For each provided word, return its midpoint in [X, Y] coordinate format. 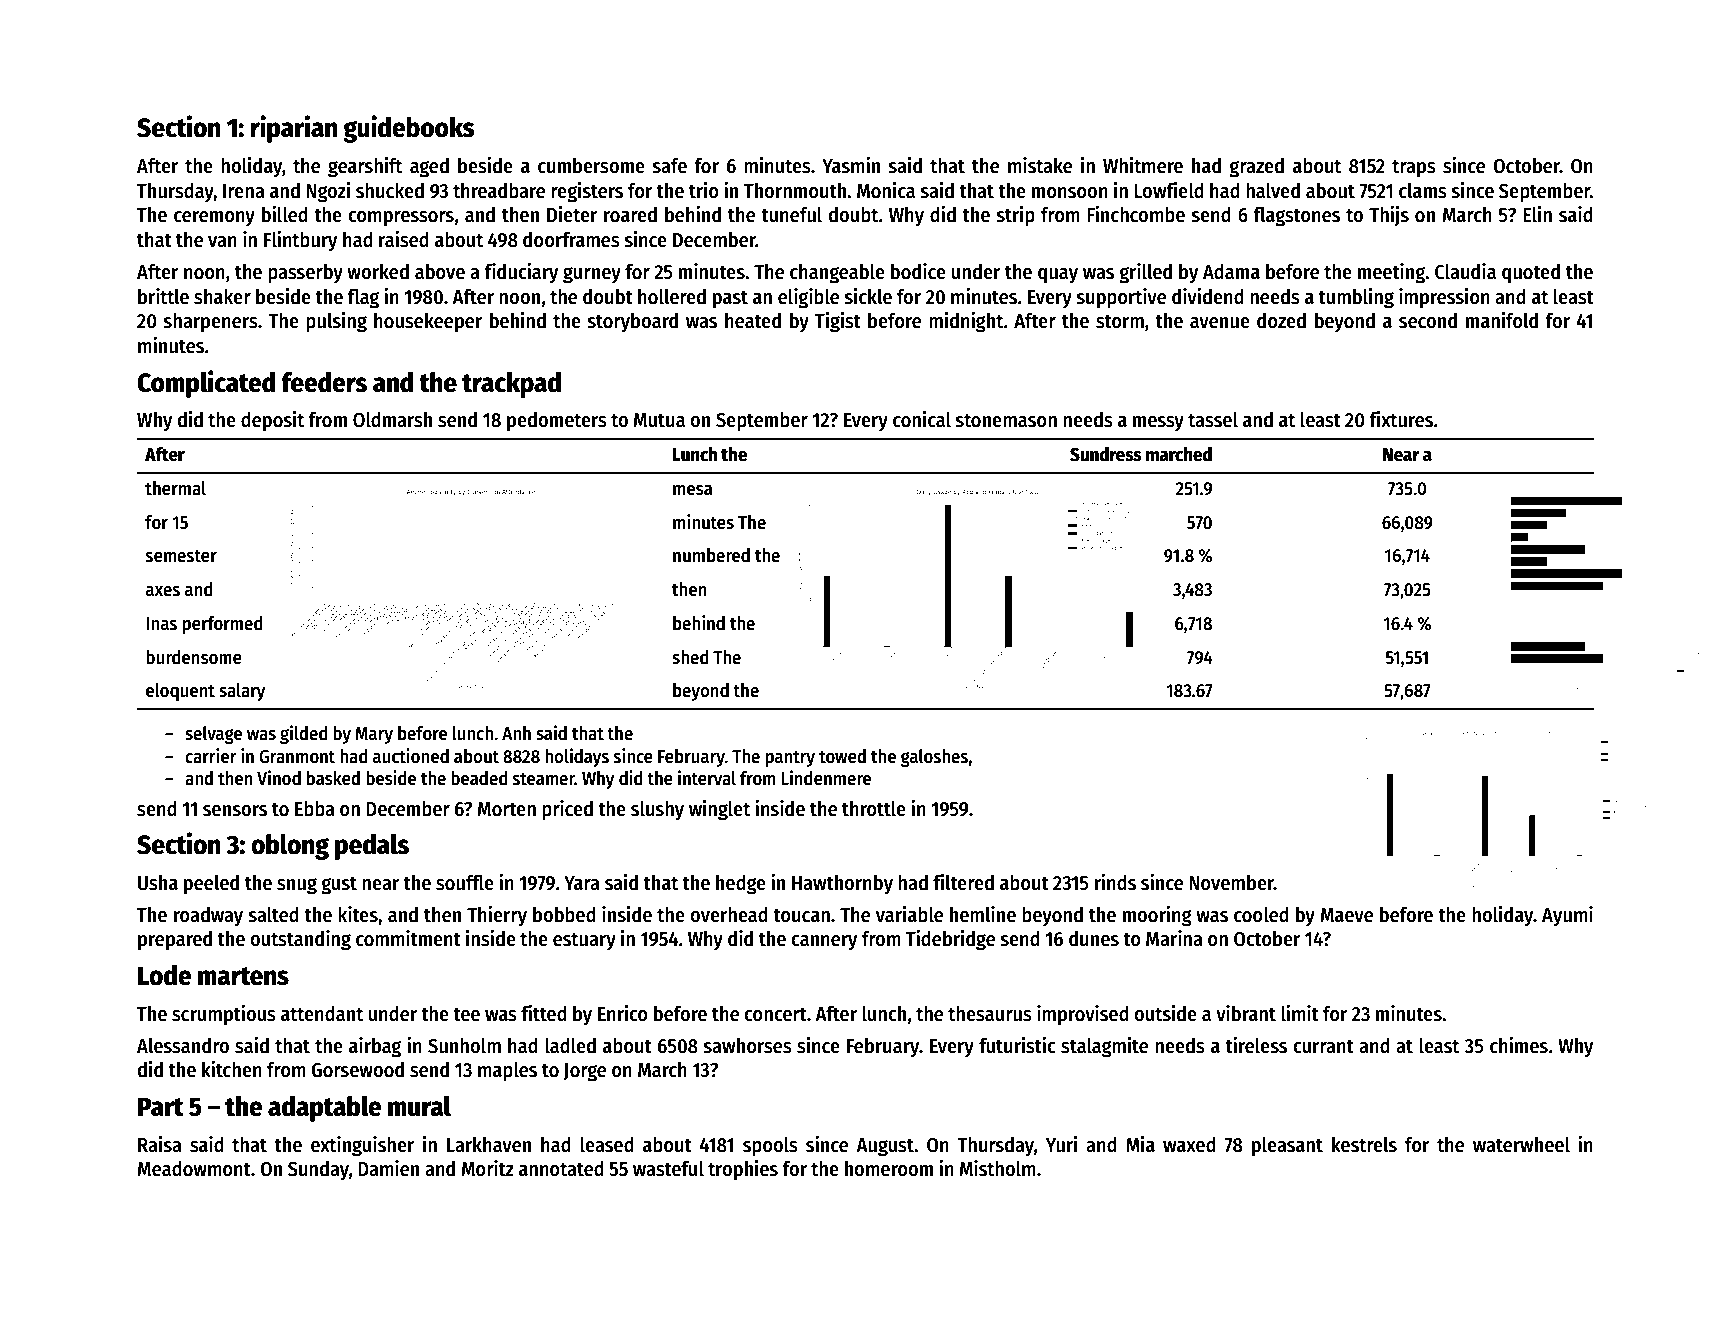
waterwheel [1521, 1145]
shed [690, 657]
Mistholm [998, 1168]
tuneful [791, 215]
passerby [305, 274]
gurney [592, 275]
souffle [465, 883]
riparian [294, 129]
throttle [874, 809]
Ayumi [1567, 916]
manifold [1502, 320]
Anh [516, 733]
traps [1414, 168]
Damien [388, 1168]
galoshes [934, 758]
